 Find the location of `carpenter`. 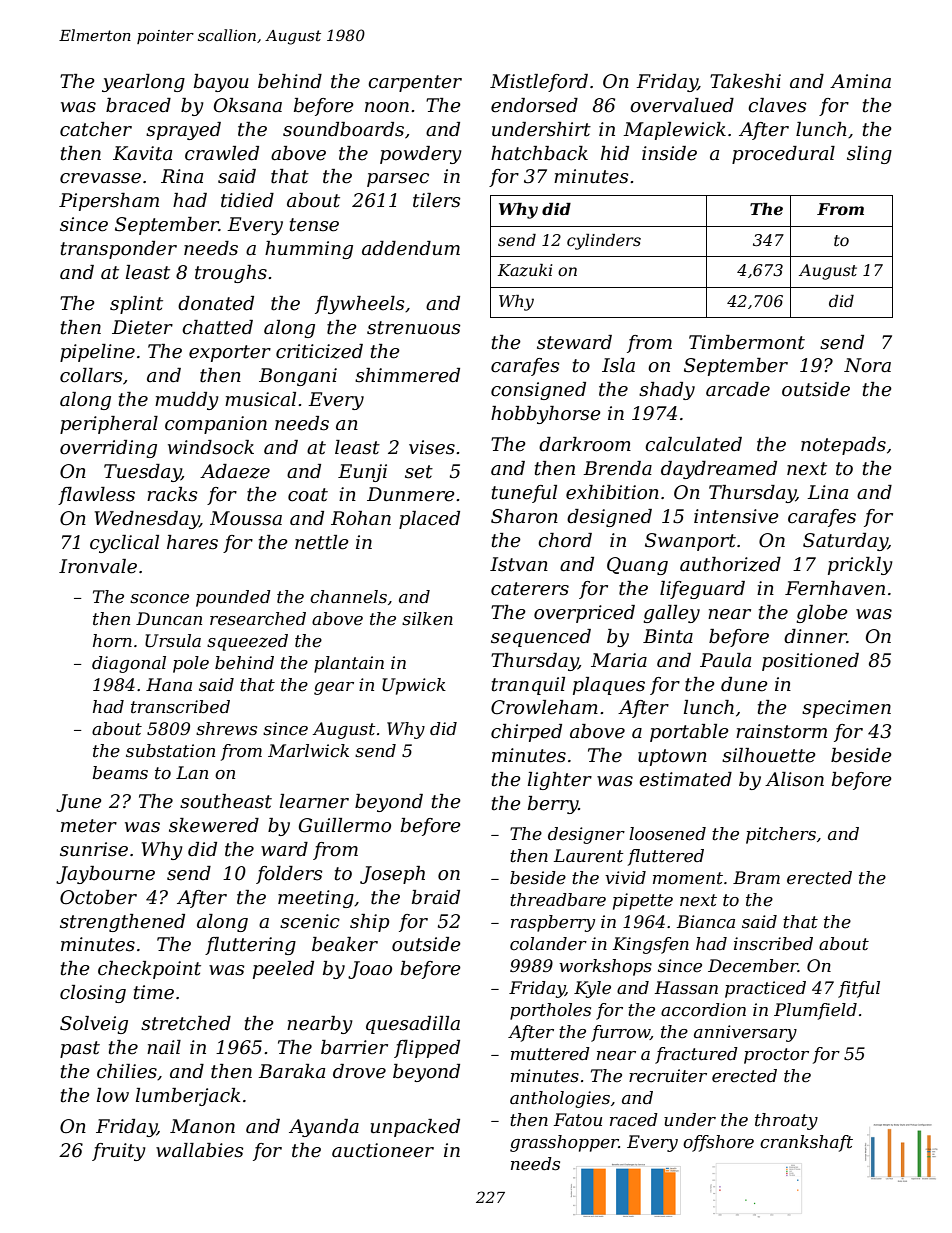

carpenter is located at coordinates (415, 83).
